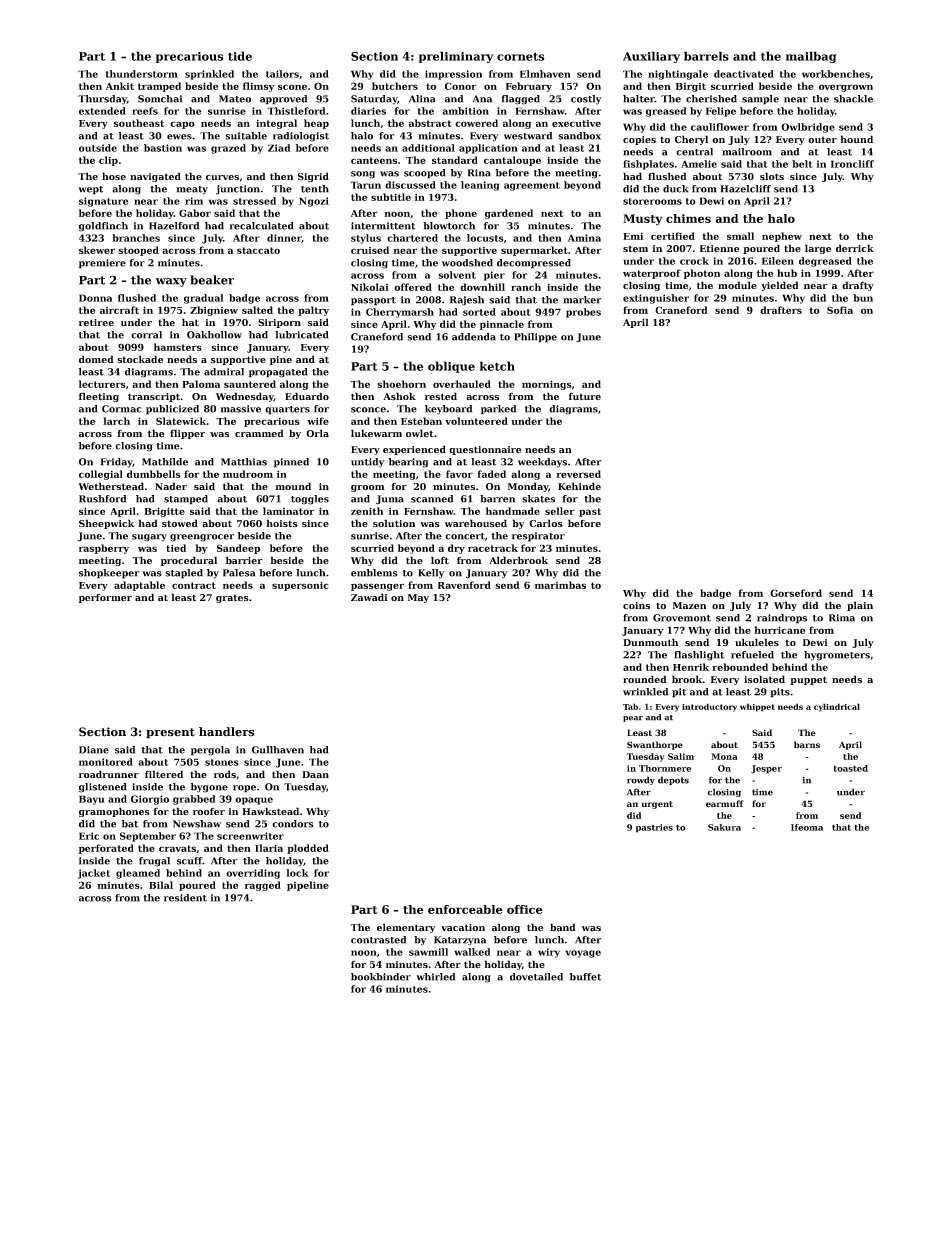 The height and width of the screenshot is (1233, 952). Describe the element at coordinates (120, 86) in the screenshot. I see `Ankit` at that location.
